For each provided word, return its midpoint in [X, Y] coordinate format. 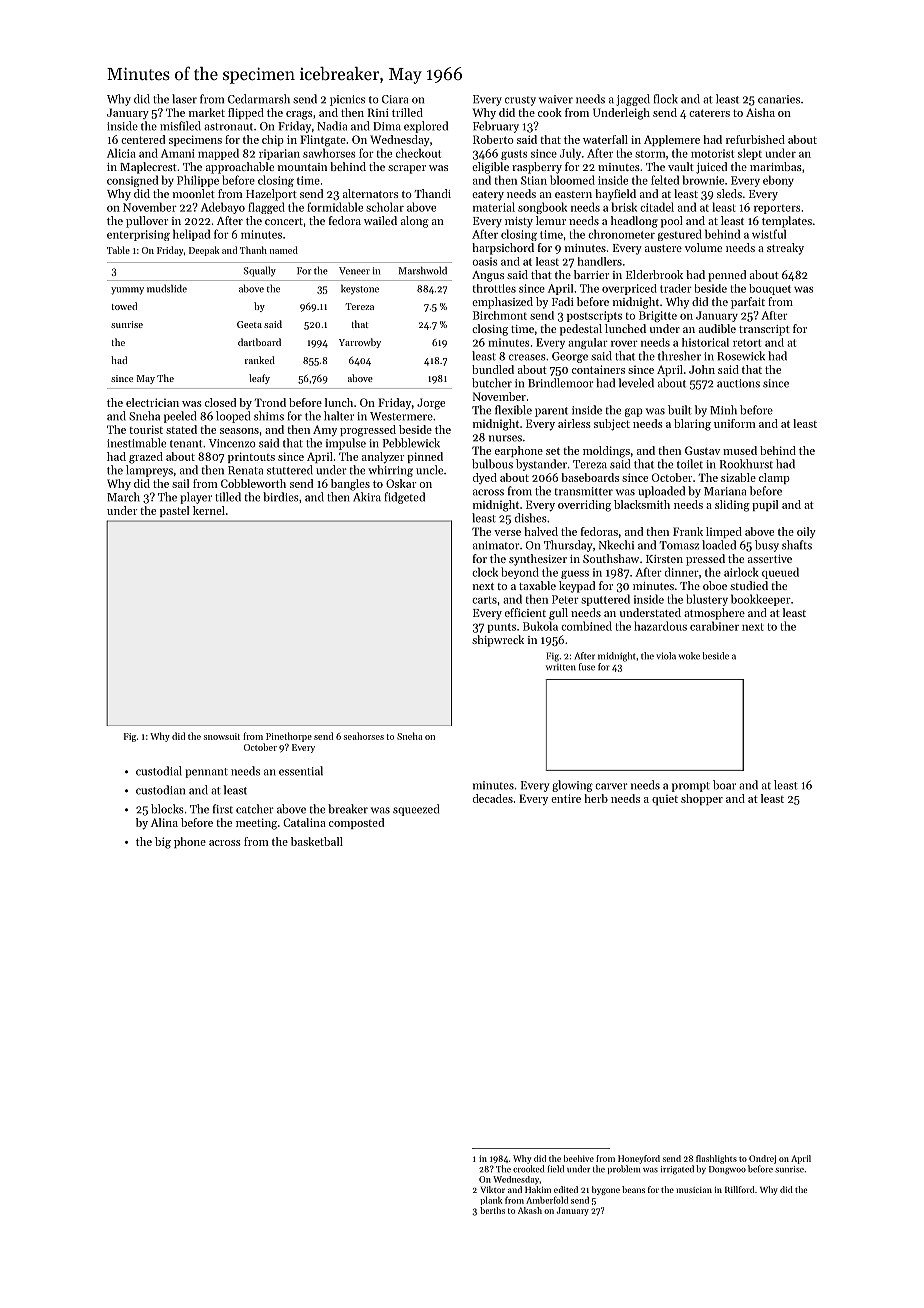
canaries [779, 99]
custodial [159, 771]
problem [623, 1169]
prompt [691, 787]
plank [491, 1200]
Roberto [493, 139]
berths [492, 1210]
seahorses [364, 736]
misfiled [180, 126]
